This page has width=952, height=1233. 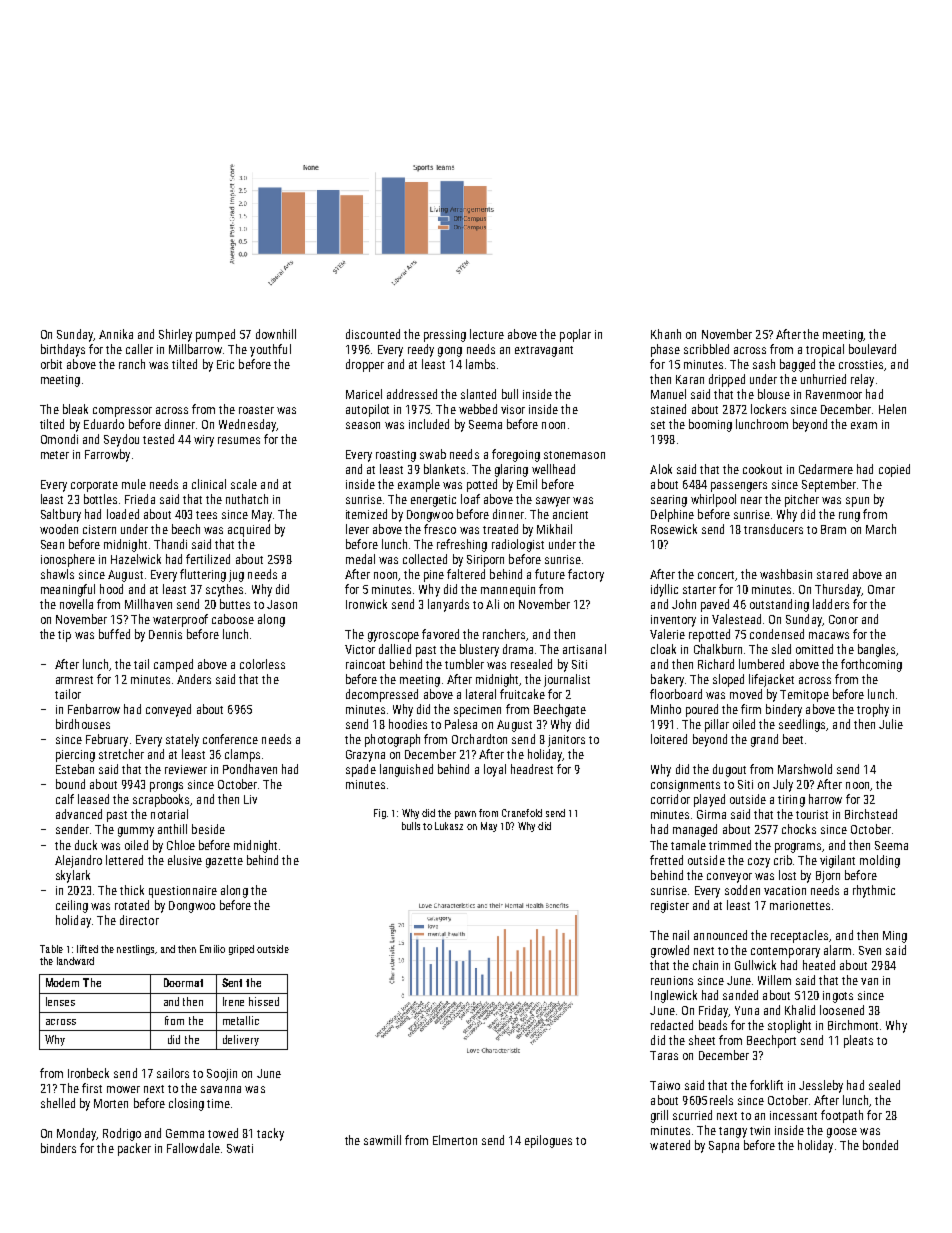 I want to click on Ironbeck, so click(x=88, y=1073).
